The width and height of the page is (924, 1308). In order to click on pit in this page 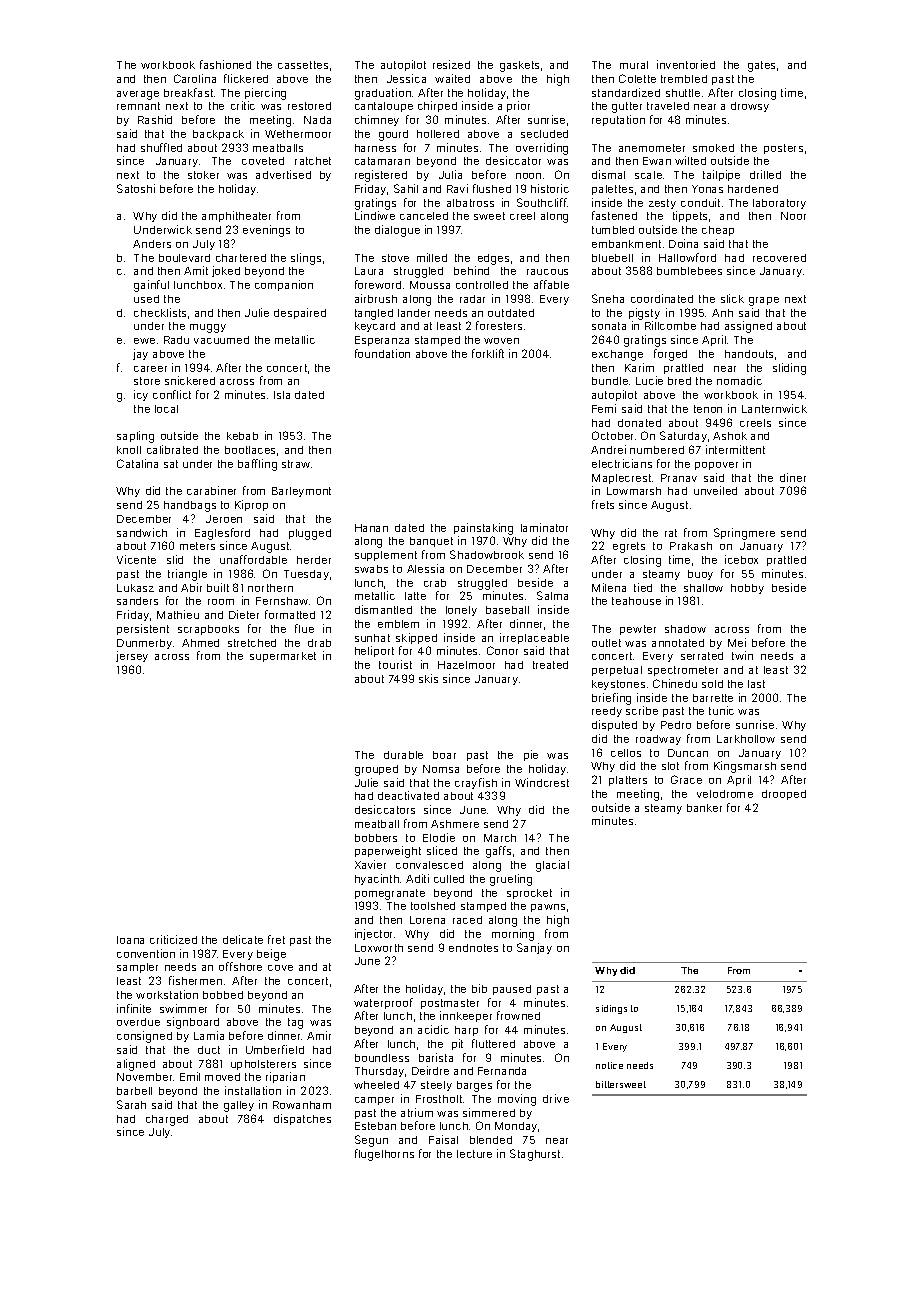, I will do `click(457, 1044)`.
